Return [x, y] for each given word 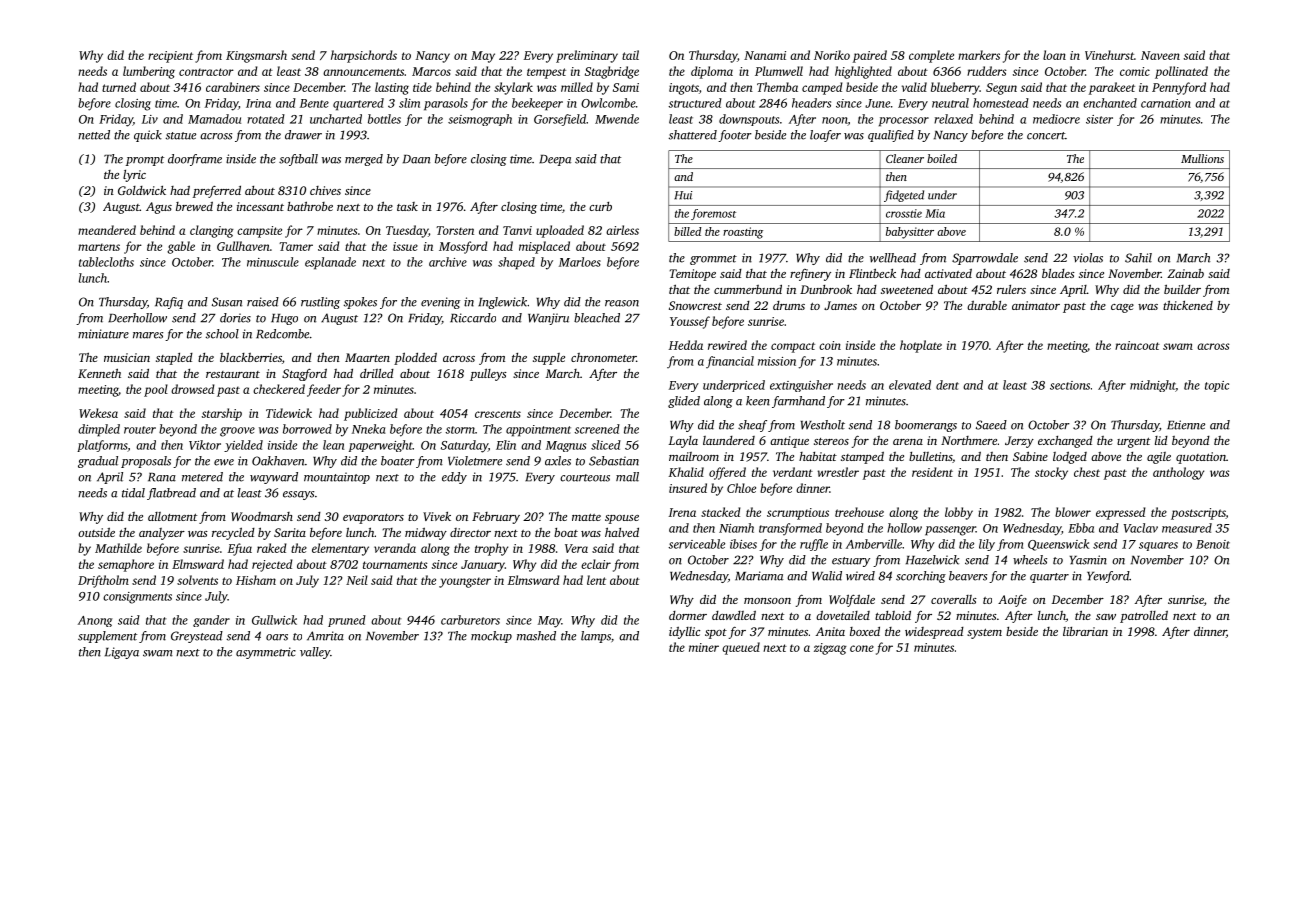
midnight [1153, 386]
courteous [585, 478]
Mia [935, 213]
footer [735, 136]
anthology [1178, 473]
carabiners [233, 87]
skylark [513, 88]
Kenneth [99, 373]
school [222, 334]
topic [1217, 386]
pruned [347, 621]
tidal [133, 493]
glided [684, 402]
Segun [1001, 89]
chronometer [603, 357]
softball [298, 160]
